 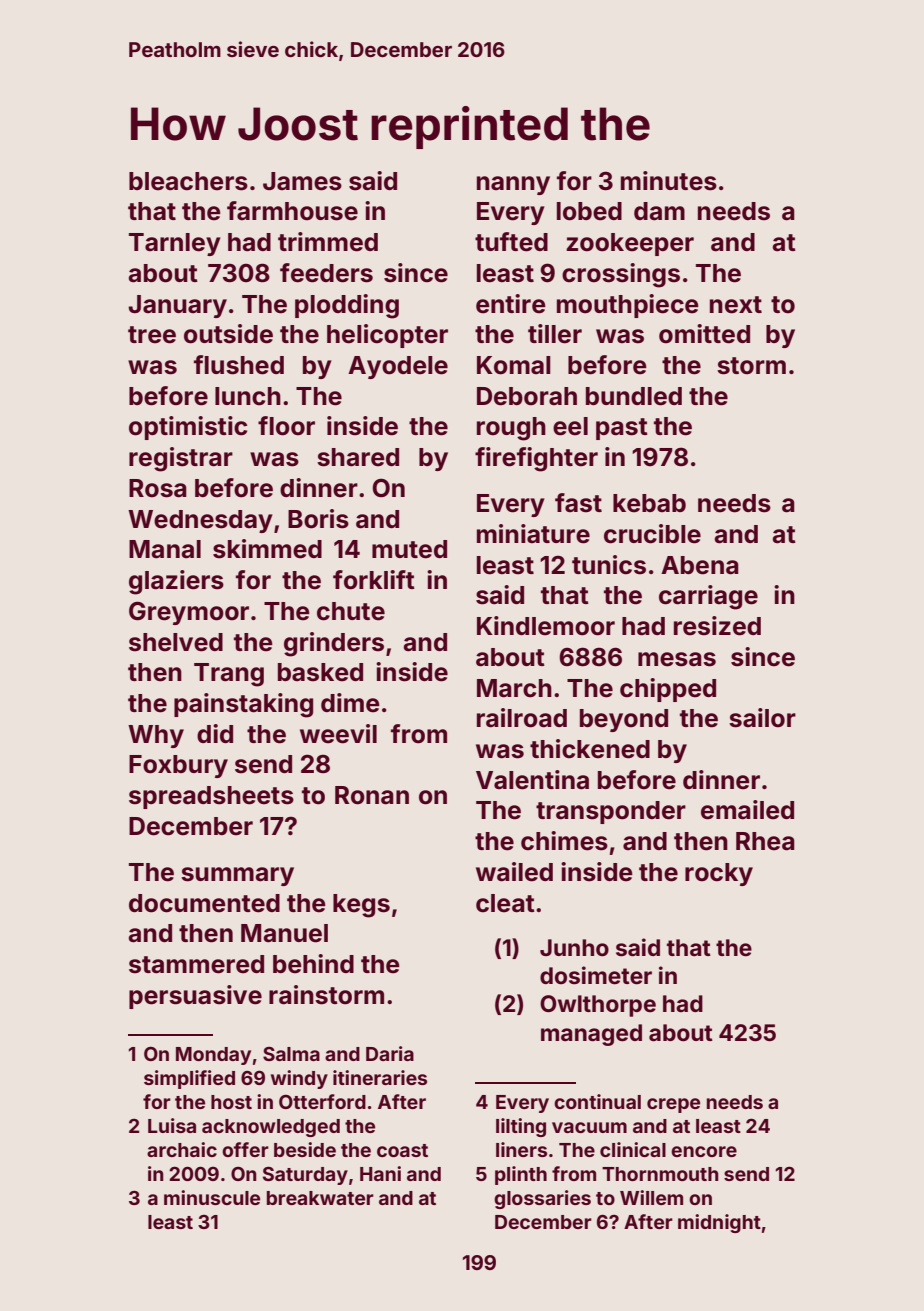 What do you see at coordinates (326, 273) in the page?
I see `feeders` at bounding box center [326, 273].
